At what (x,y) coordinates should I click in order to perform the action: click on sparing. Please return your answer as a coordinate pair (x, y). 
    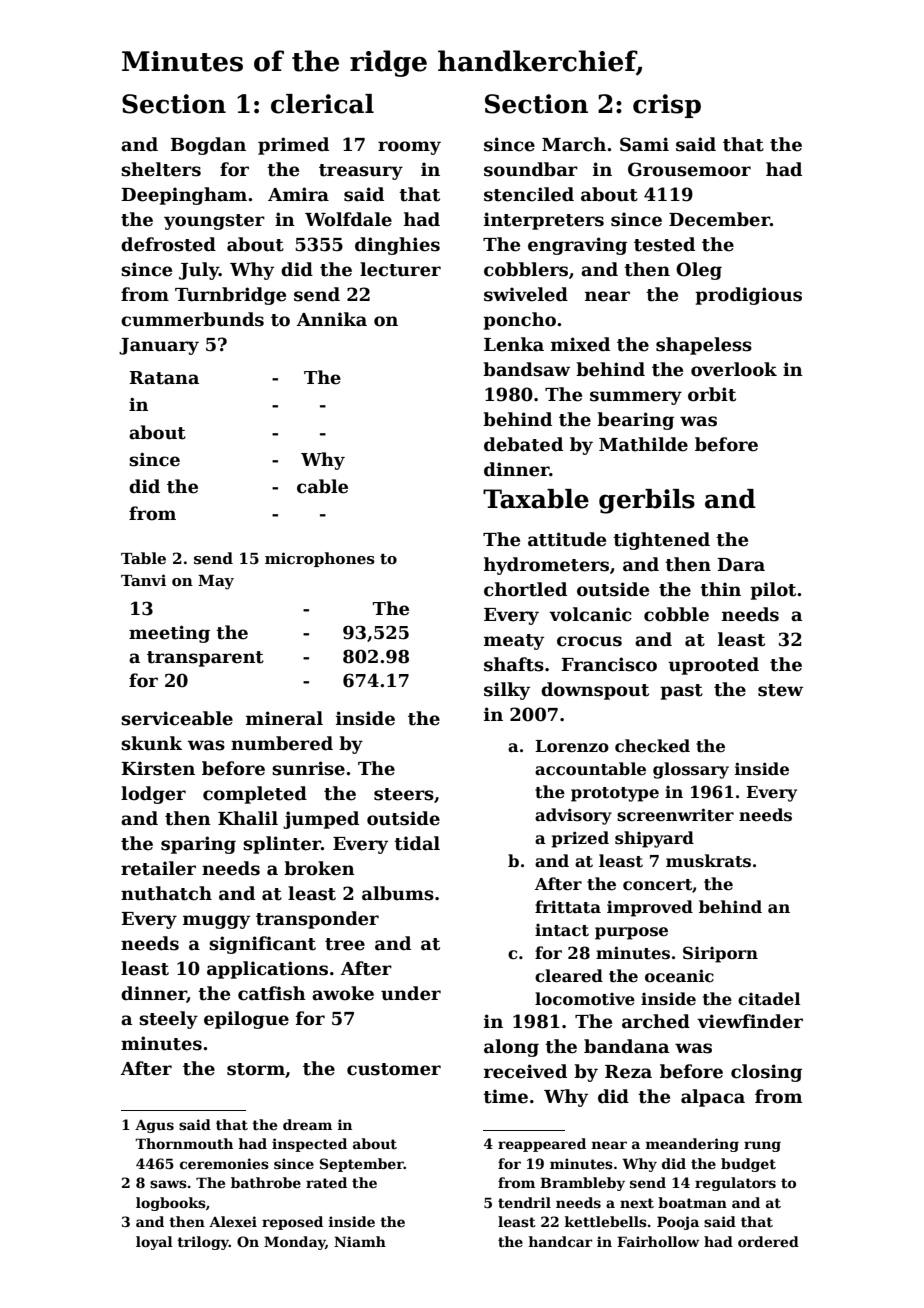
    Looking at the image, I should click on (198, 845).
